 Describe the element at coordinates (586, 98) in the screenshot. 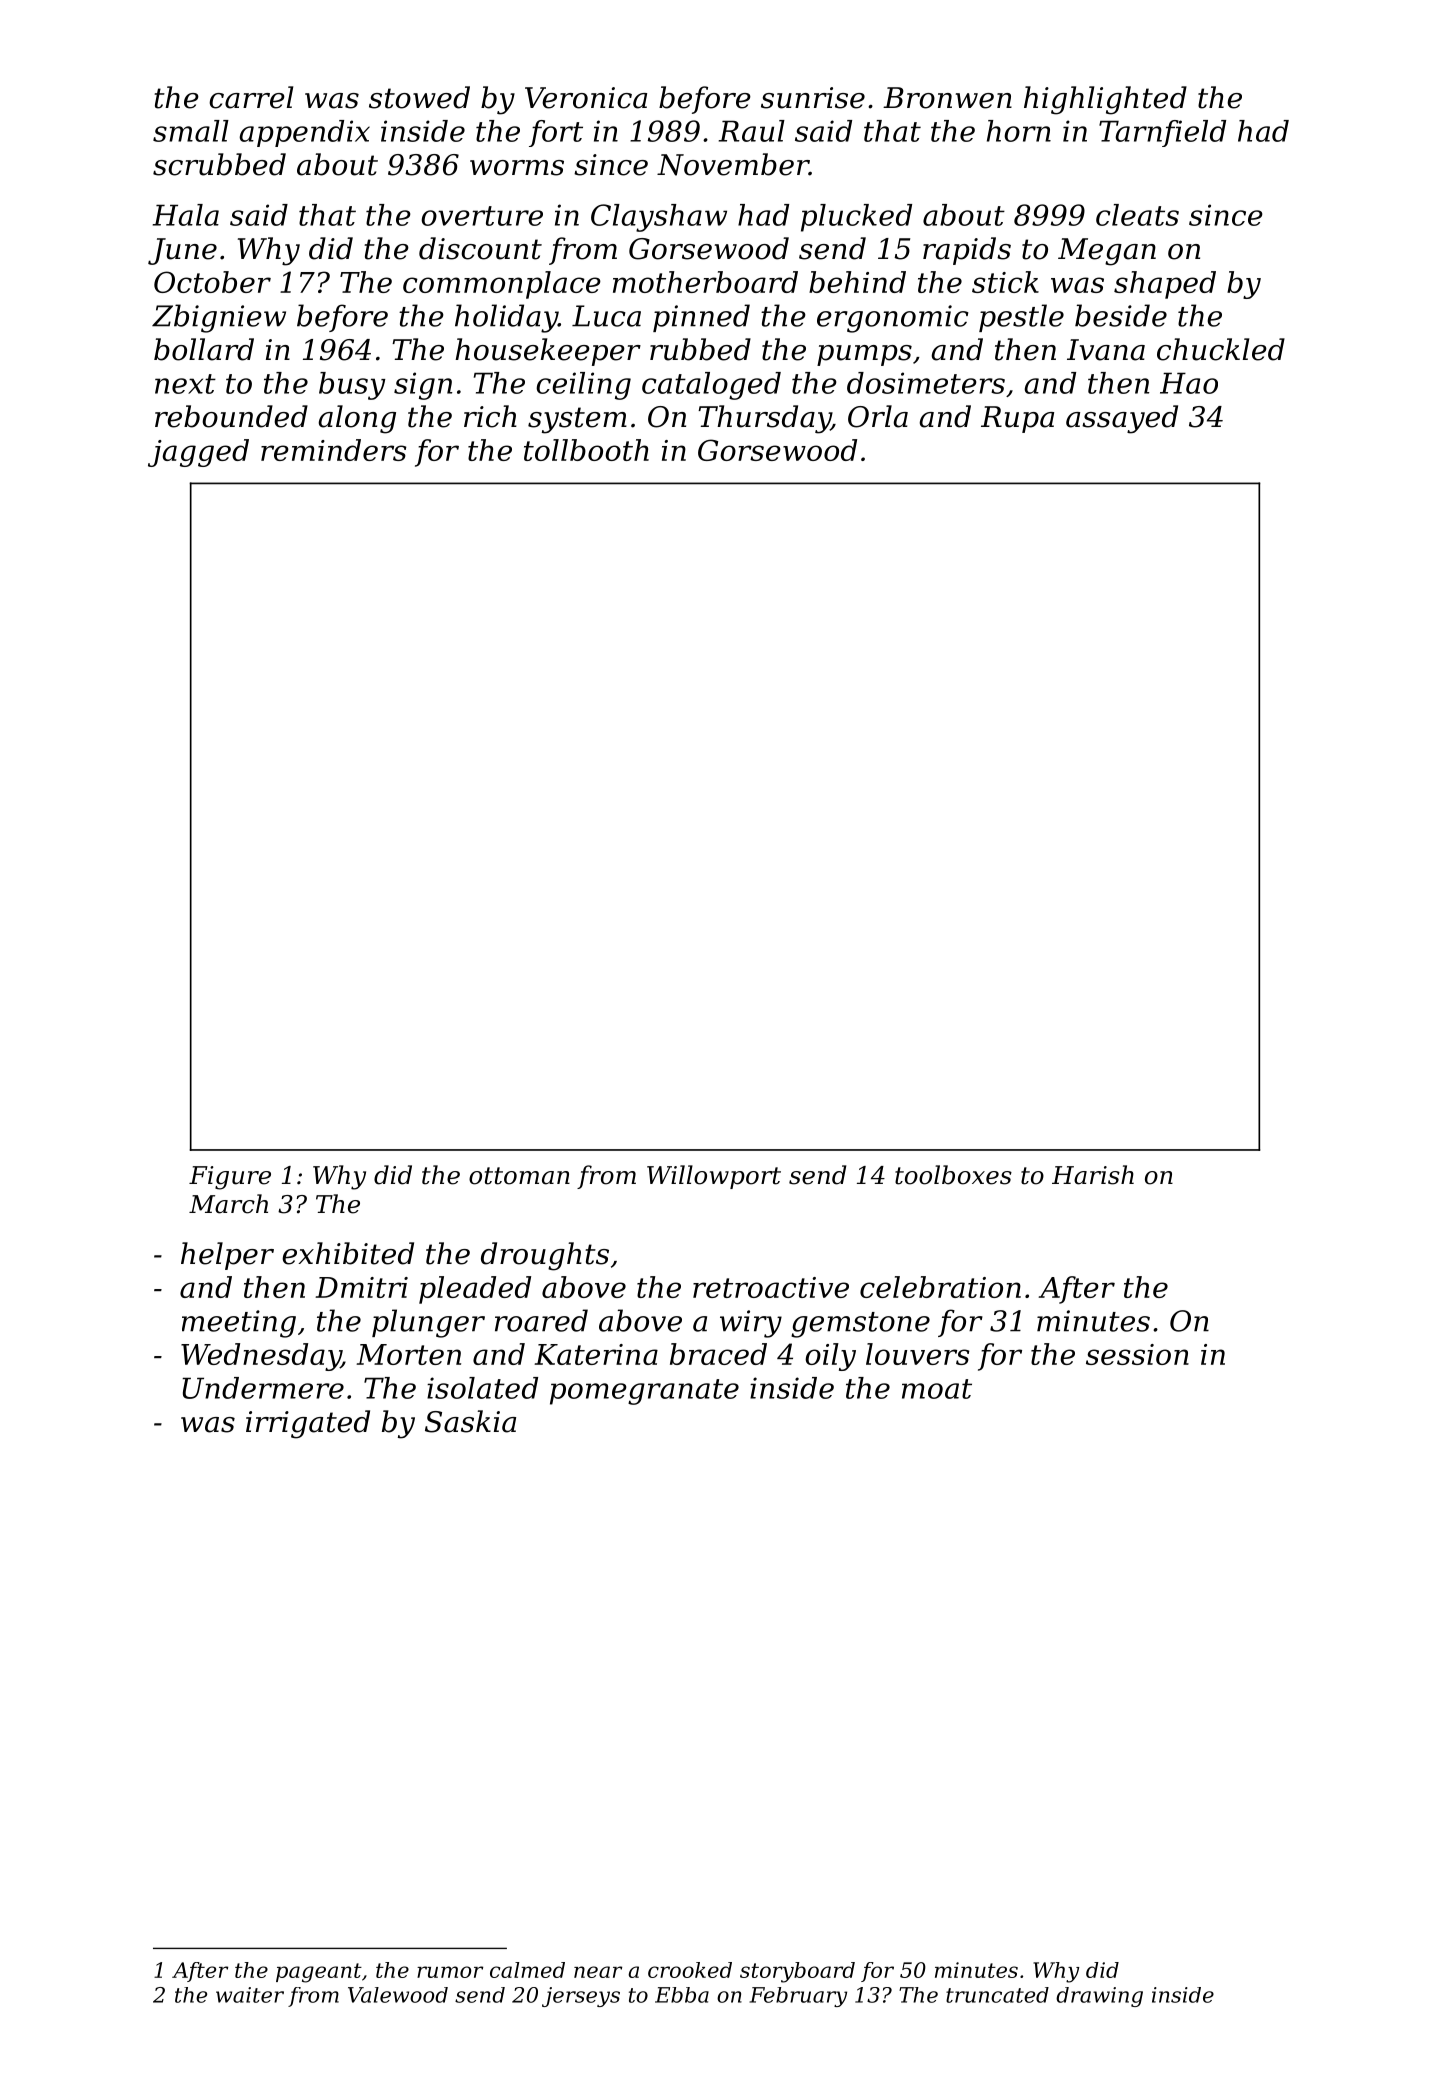

I see `Veronica` at that location.
